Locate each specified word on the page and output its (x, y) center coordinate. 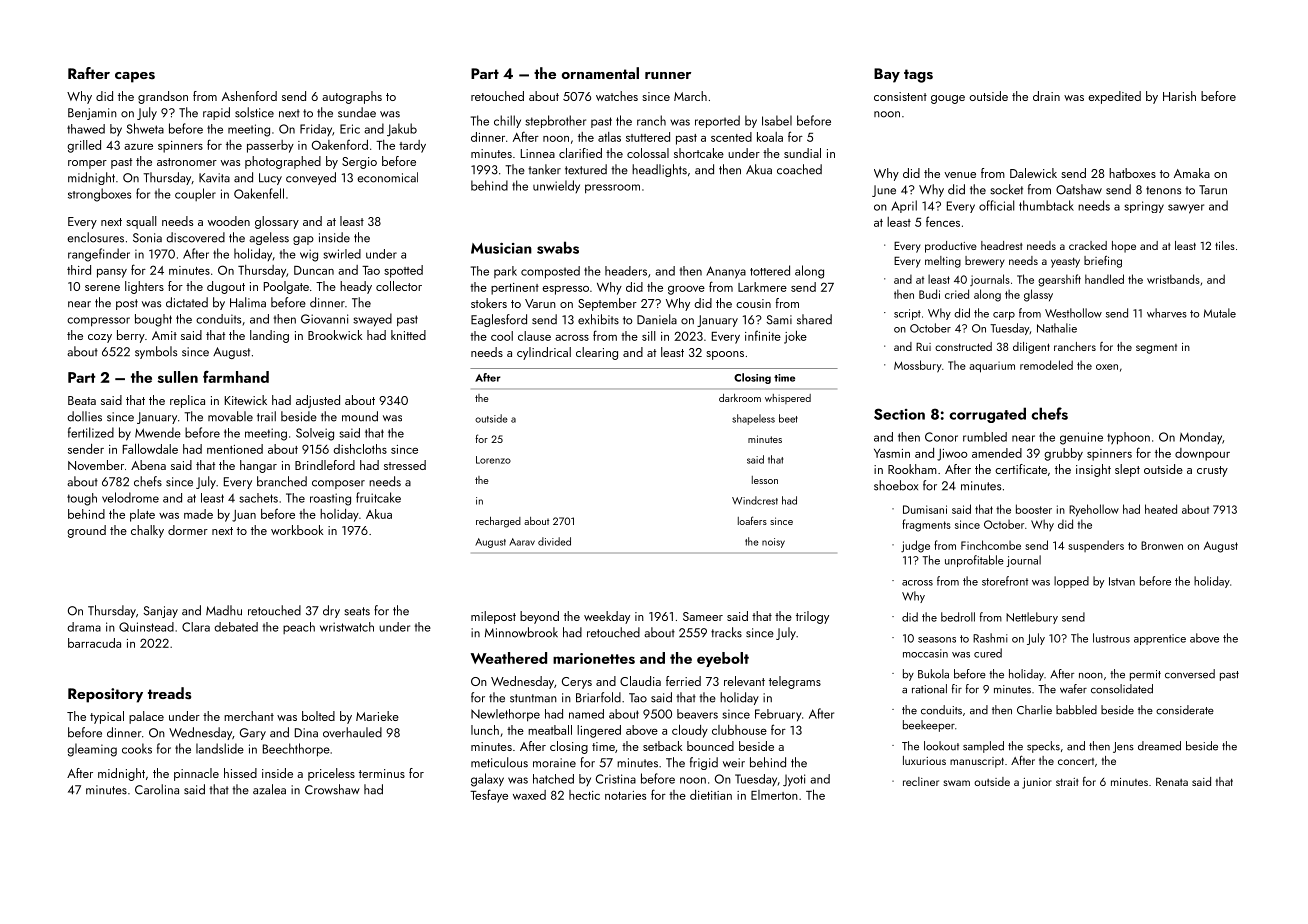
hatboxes (1132, 173)
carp (1004, 316)
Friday (316, 130)
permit (1145, 675)
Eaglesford (499, 320)
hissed (240, 773)
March (690, 96)
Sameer (703, 616)
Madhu (224, 610)
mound (360, 416)
